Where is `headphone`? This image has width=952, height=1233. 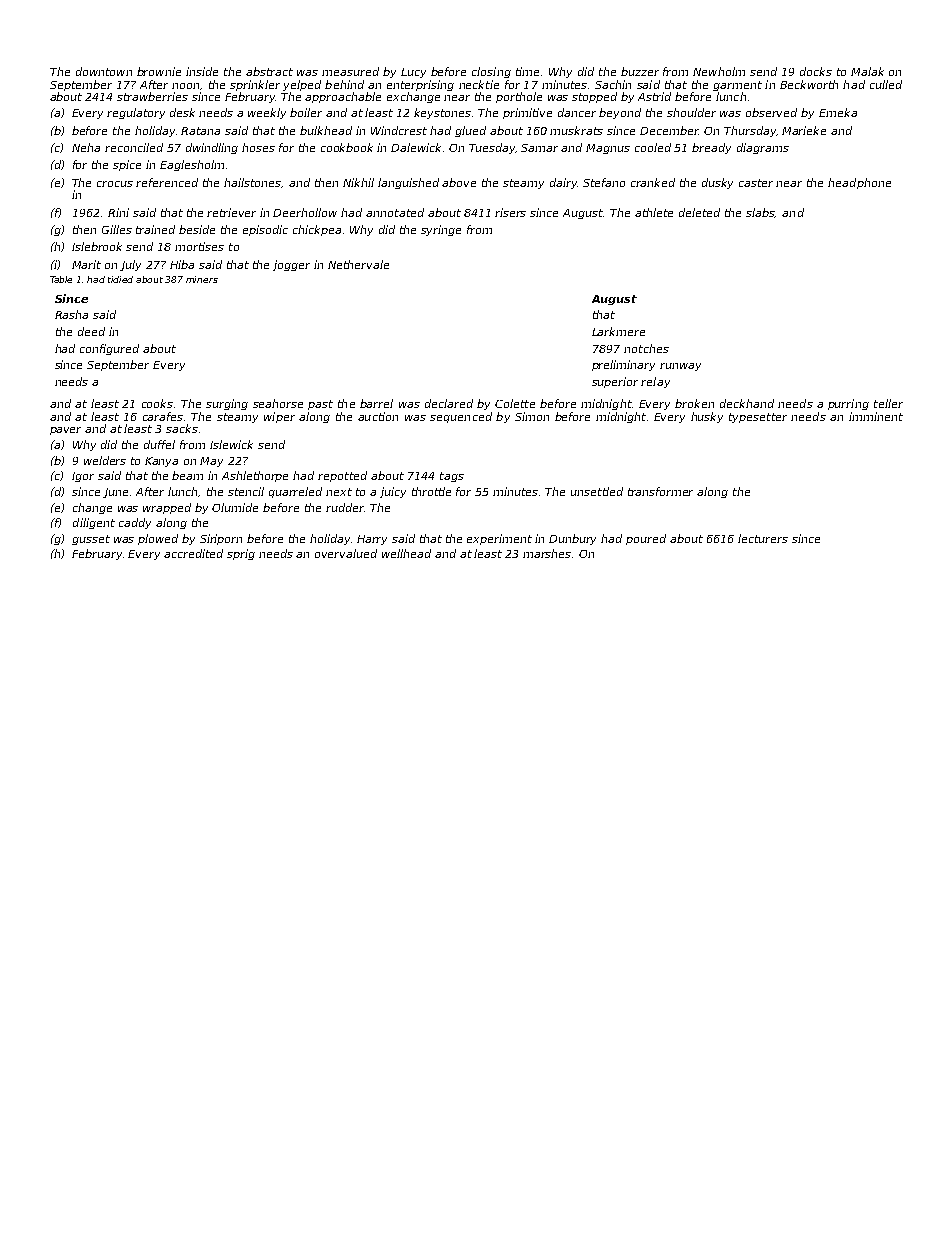
headphone is located at coordinates (859, 183).
